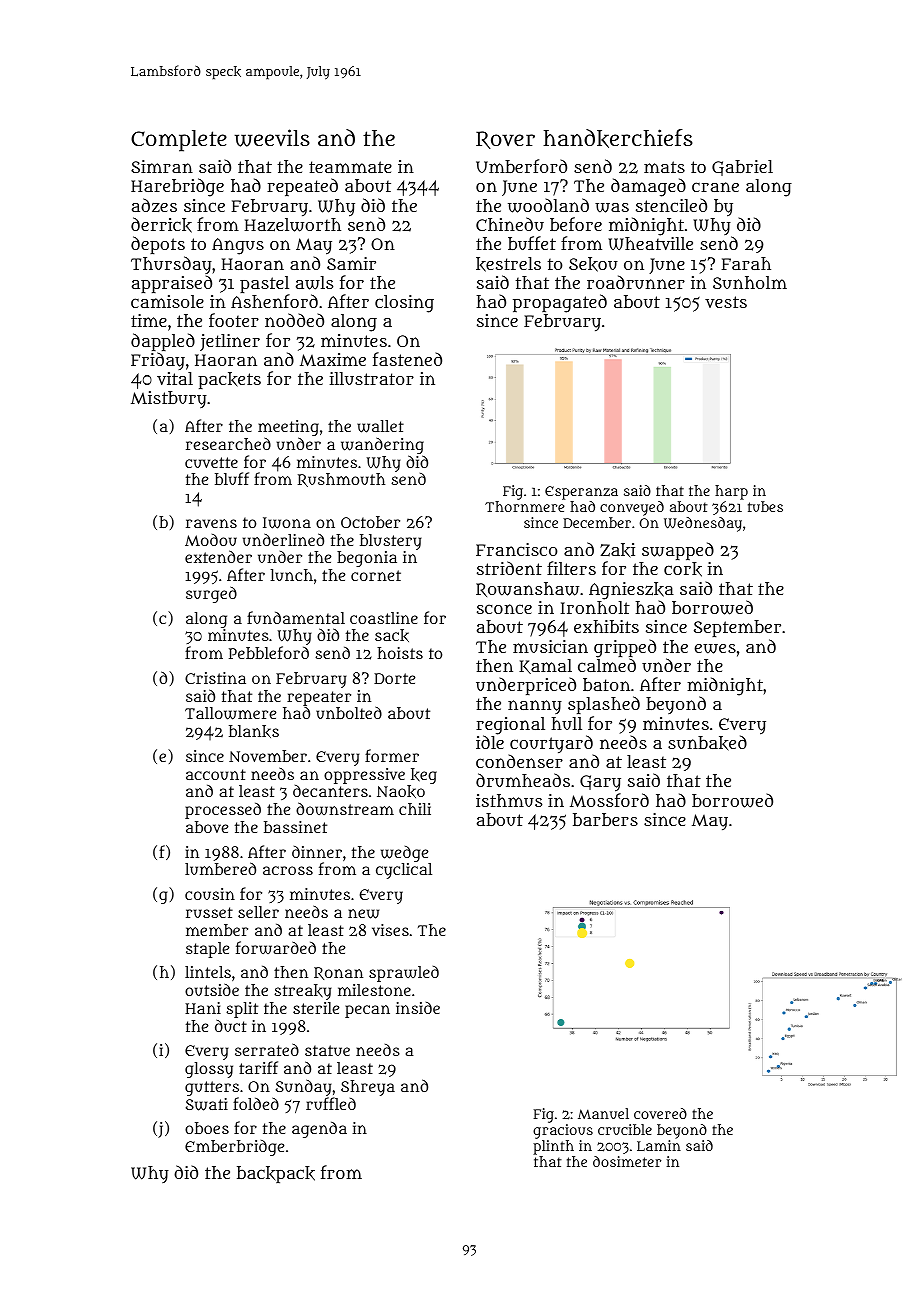 Image resolution: width=924 pixels, height=1314 pixels. Describe the element at coordinates (535, 707) in the document. I see `nanny` at that location.
